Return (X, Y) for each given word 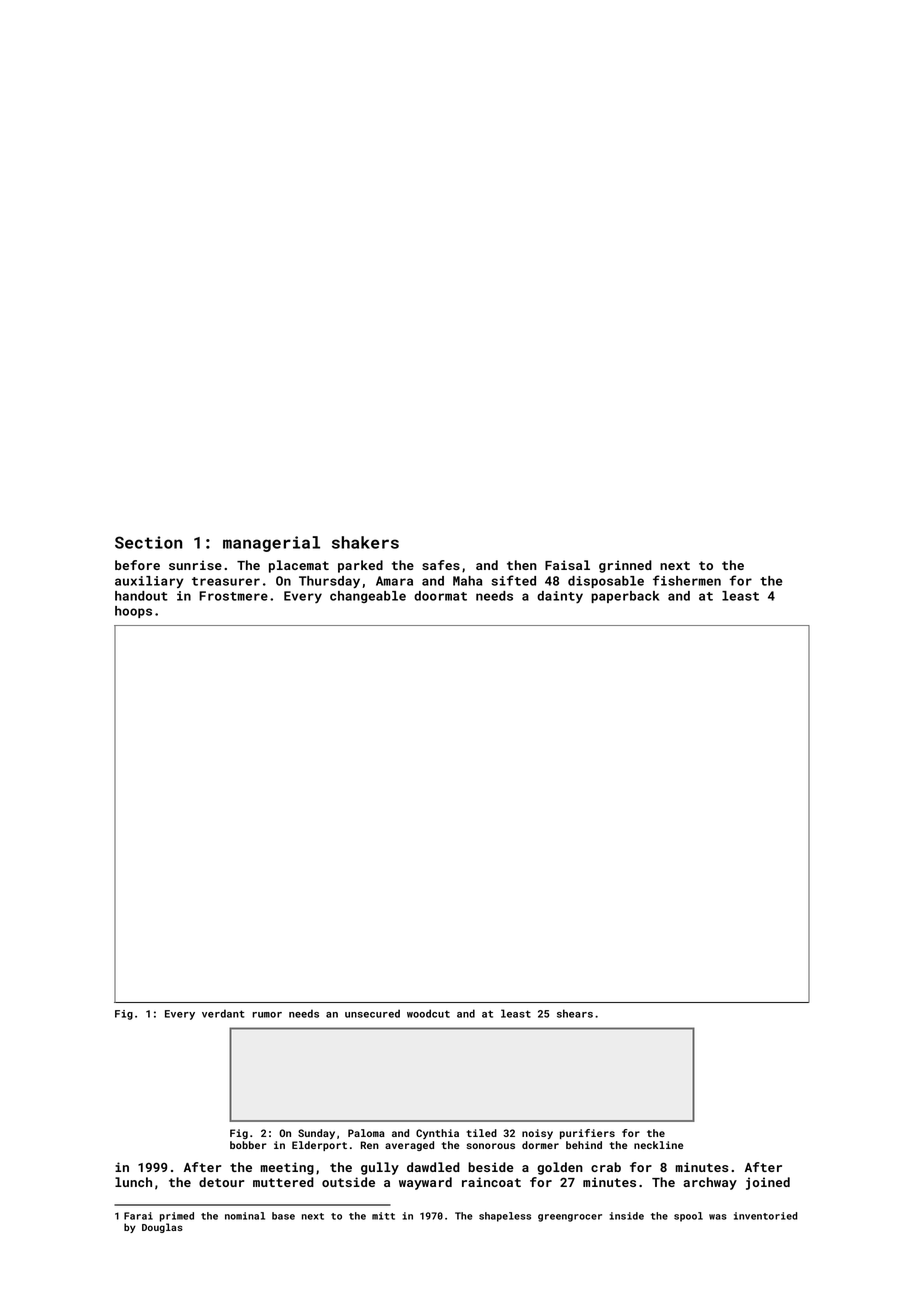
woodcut (428, 1013)
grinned (625, 566)
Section (149, 542)
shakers (365, 542)
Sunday (316, 1134)
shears (575, 1013)
